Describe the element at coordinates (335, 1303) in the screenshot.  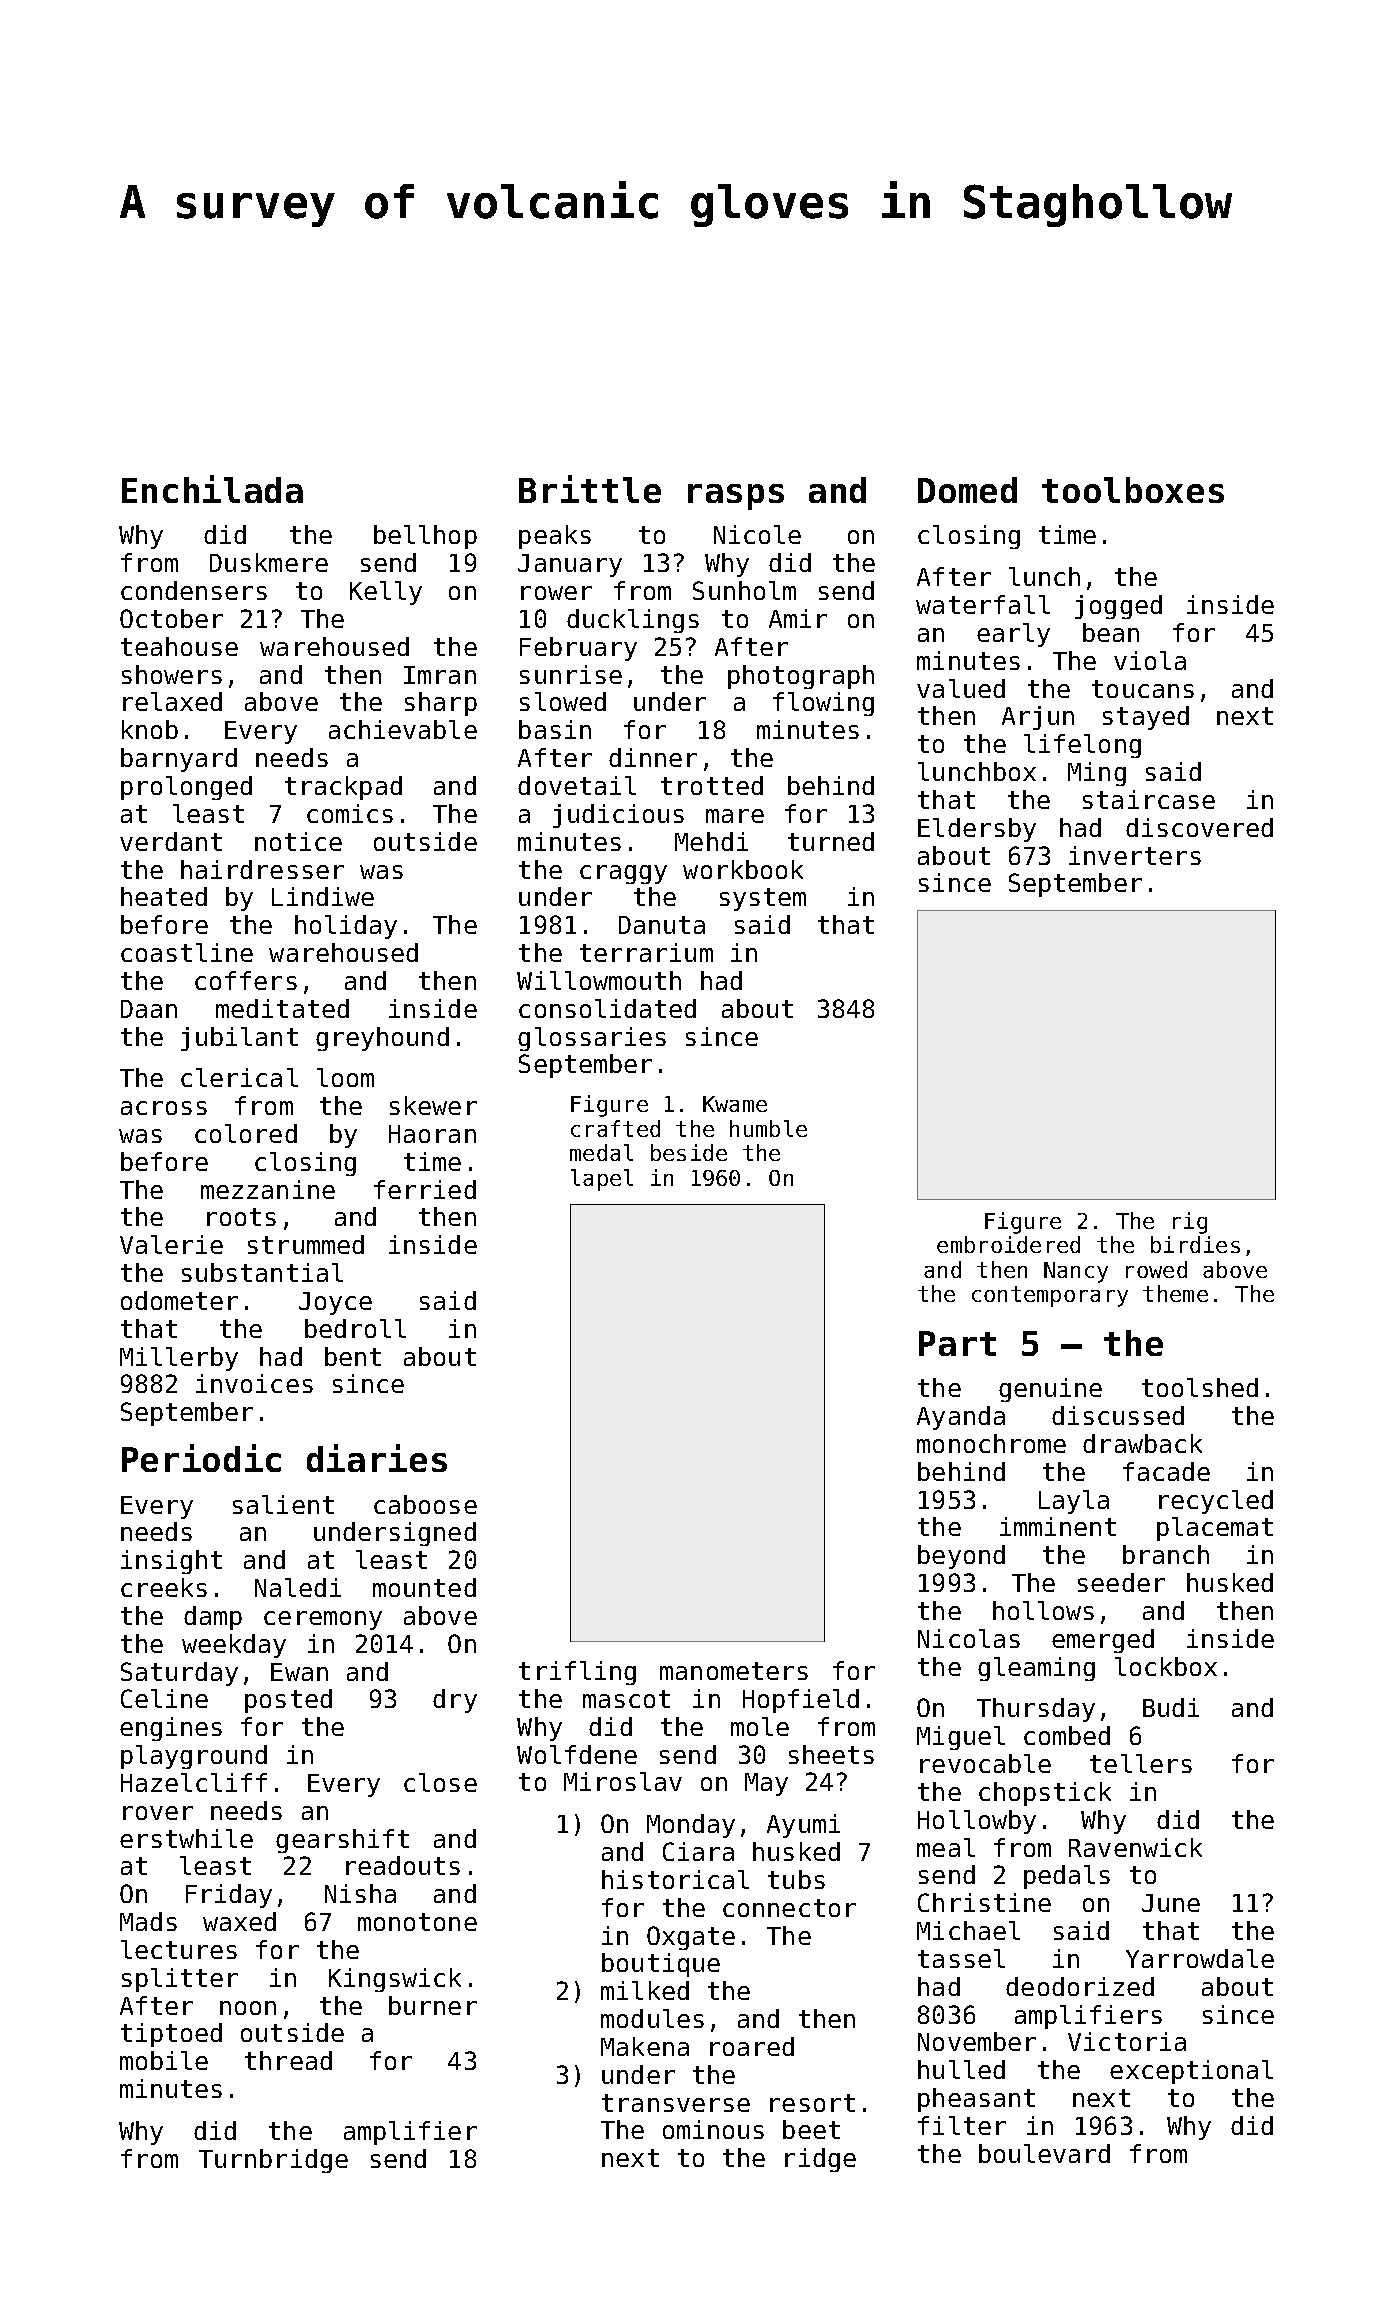
I see `Joyce` at that location.
